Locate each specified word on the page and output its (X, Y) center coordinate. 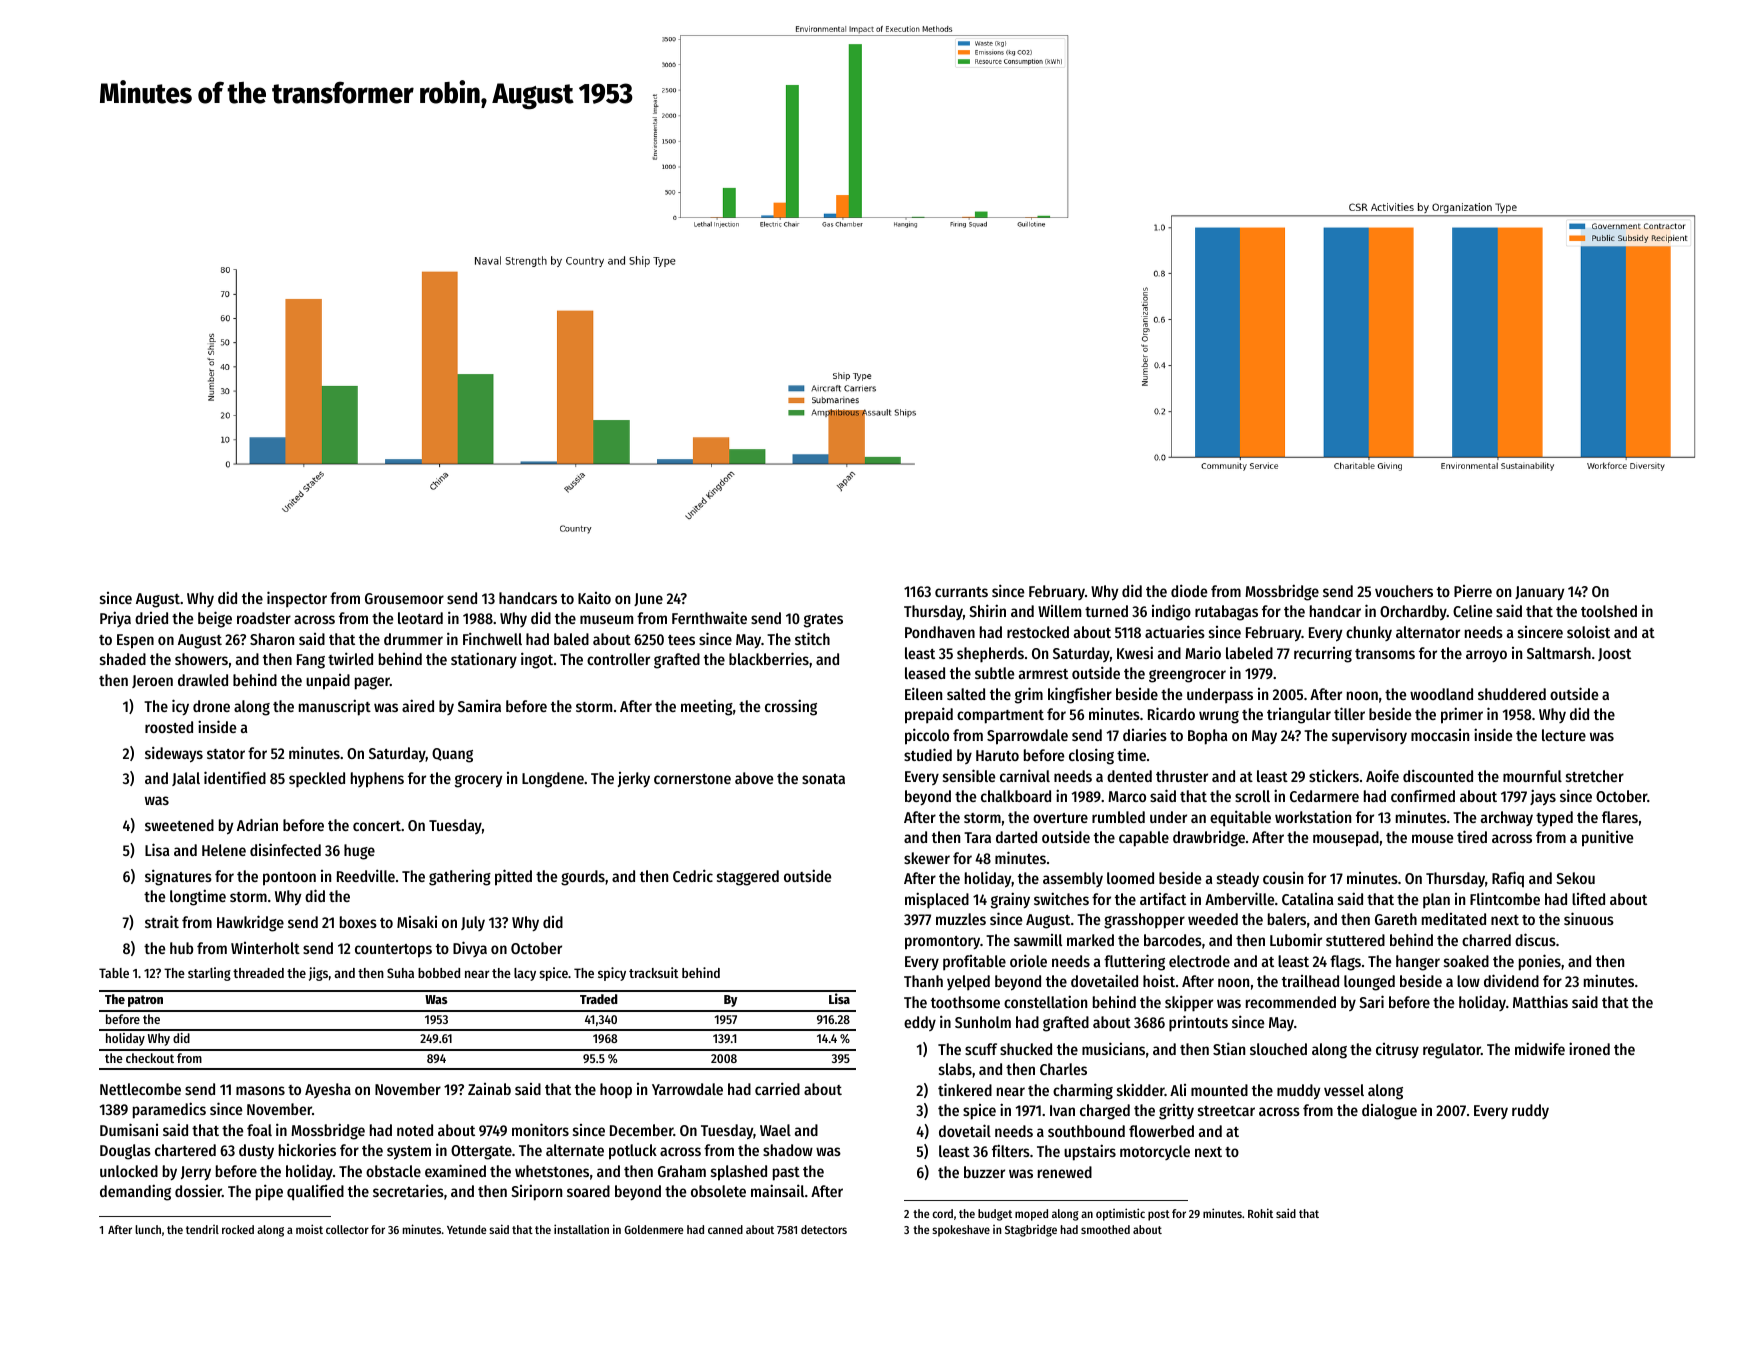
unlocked (129, 1171)
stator (226, 754)
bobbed (439, 973)
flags (1345, 963)
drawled (203, 680)
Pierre (1473, 591)
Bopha (1208, 737)
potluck (633, 1152)
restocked (1038, 632)
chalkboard (1016, 796)
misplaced (937, 900)
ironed (1589, 1048)
